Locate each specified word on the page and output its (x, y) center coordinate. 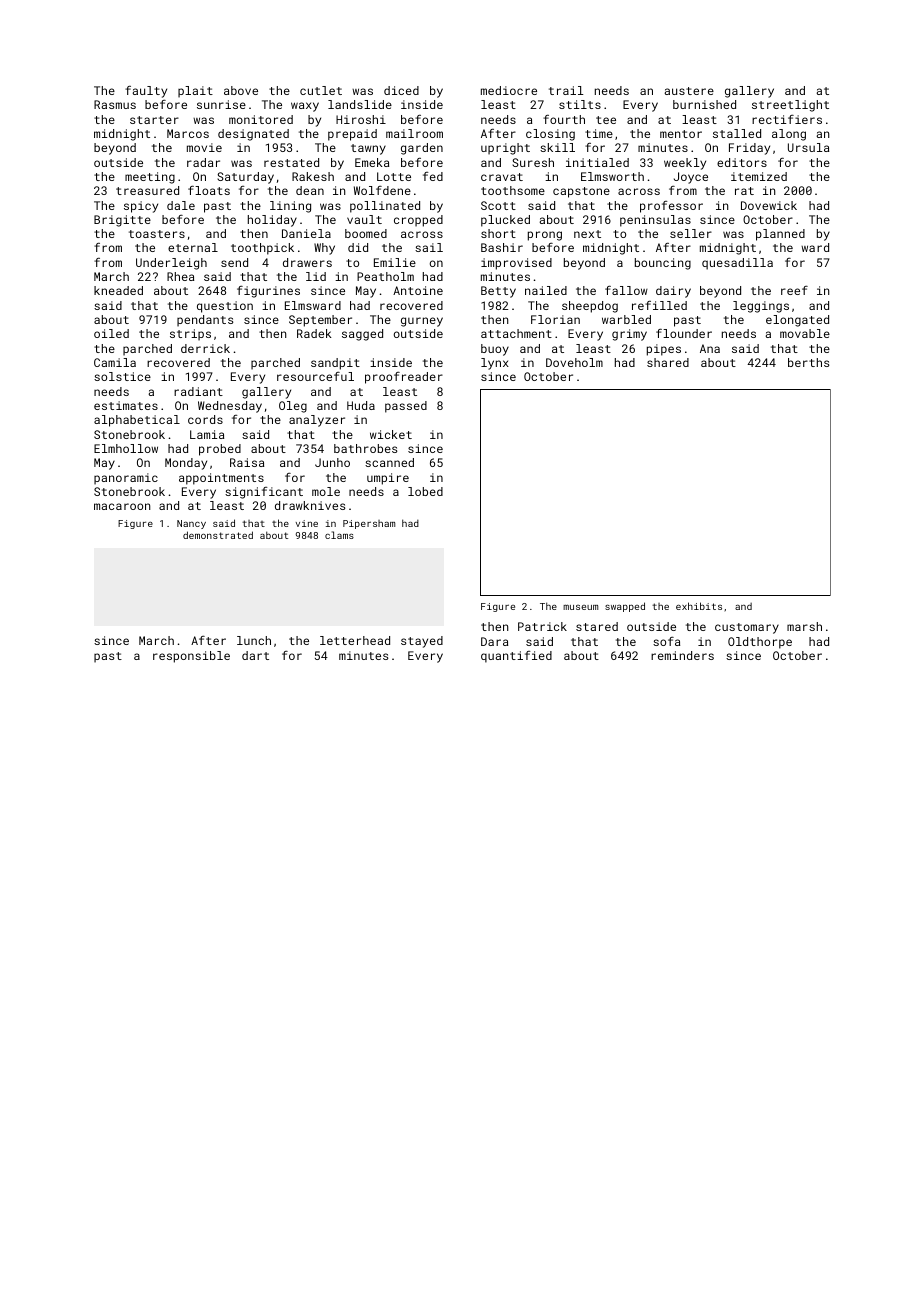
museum (580, 607)
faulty (146, 92)
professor (671, 207)
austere (689, 91)
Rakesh (313, 176)
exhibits (699, 606)
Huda (361, 405)
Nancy (191, 524)
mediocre (509, 90)
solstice (122, 376)
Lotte (394, 176)
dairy (673, 292)
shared (668, 362)
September (320, 321)
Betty (498, 292)
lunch (254, 640)
